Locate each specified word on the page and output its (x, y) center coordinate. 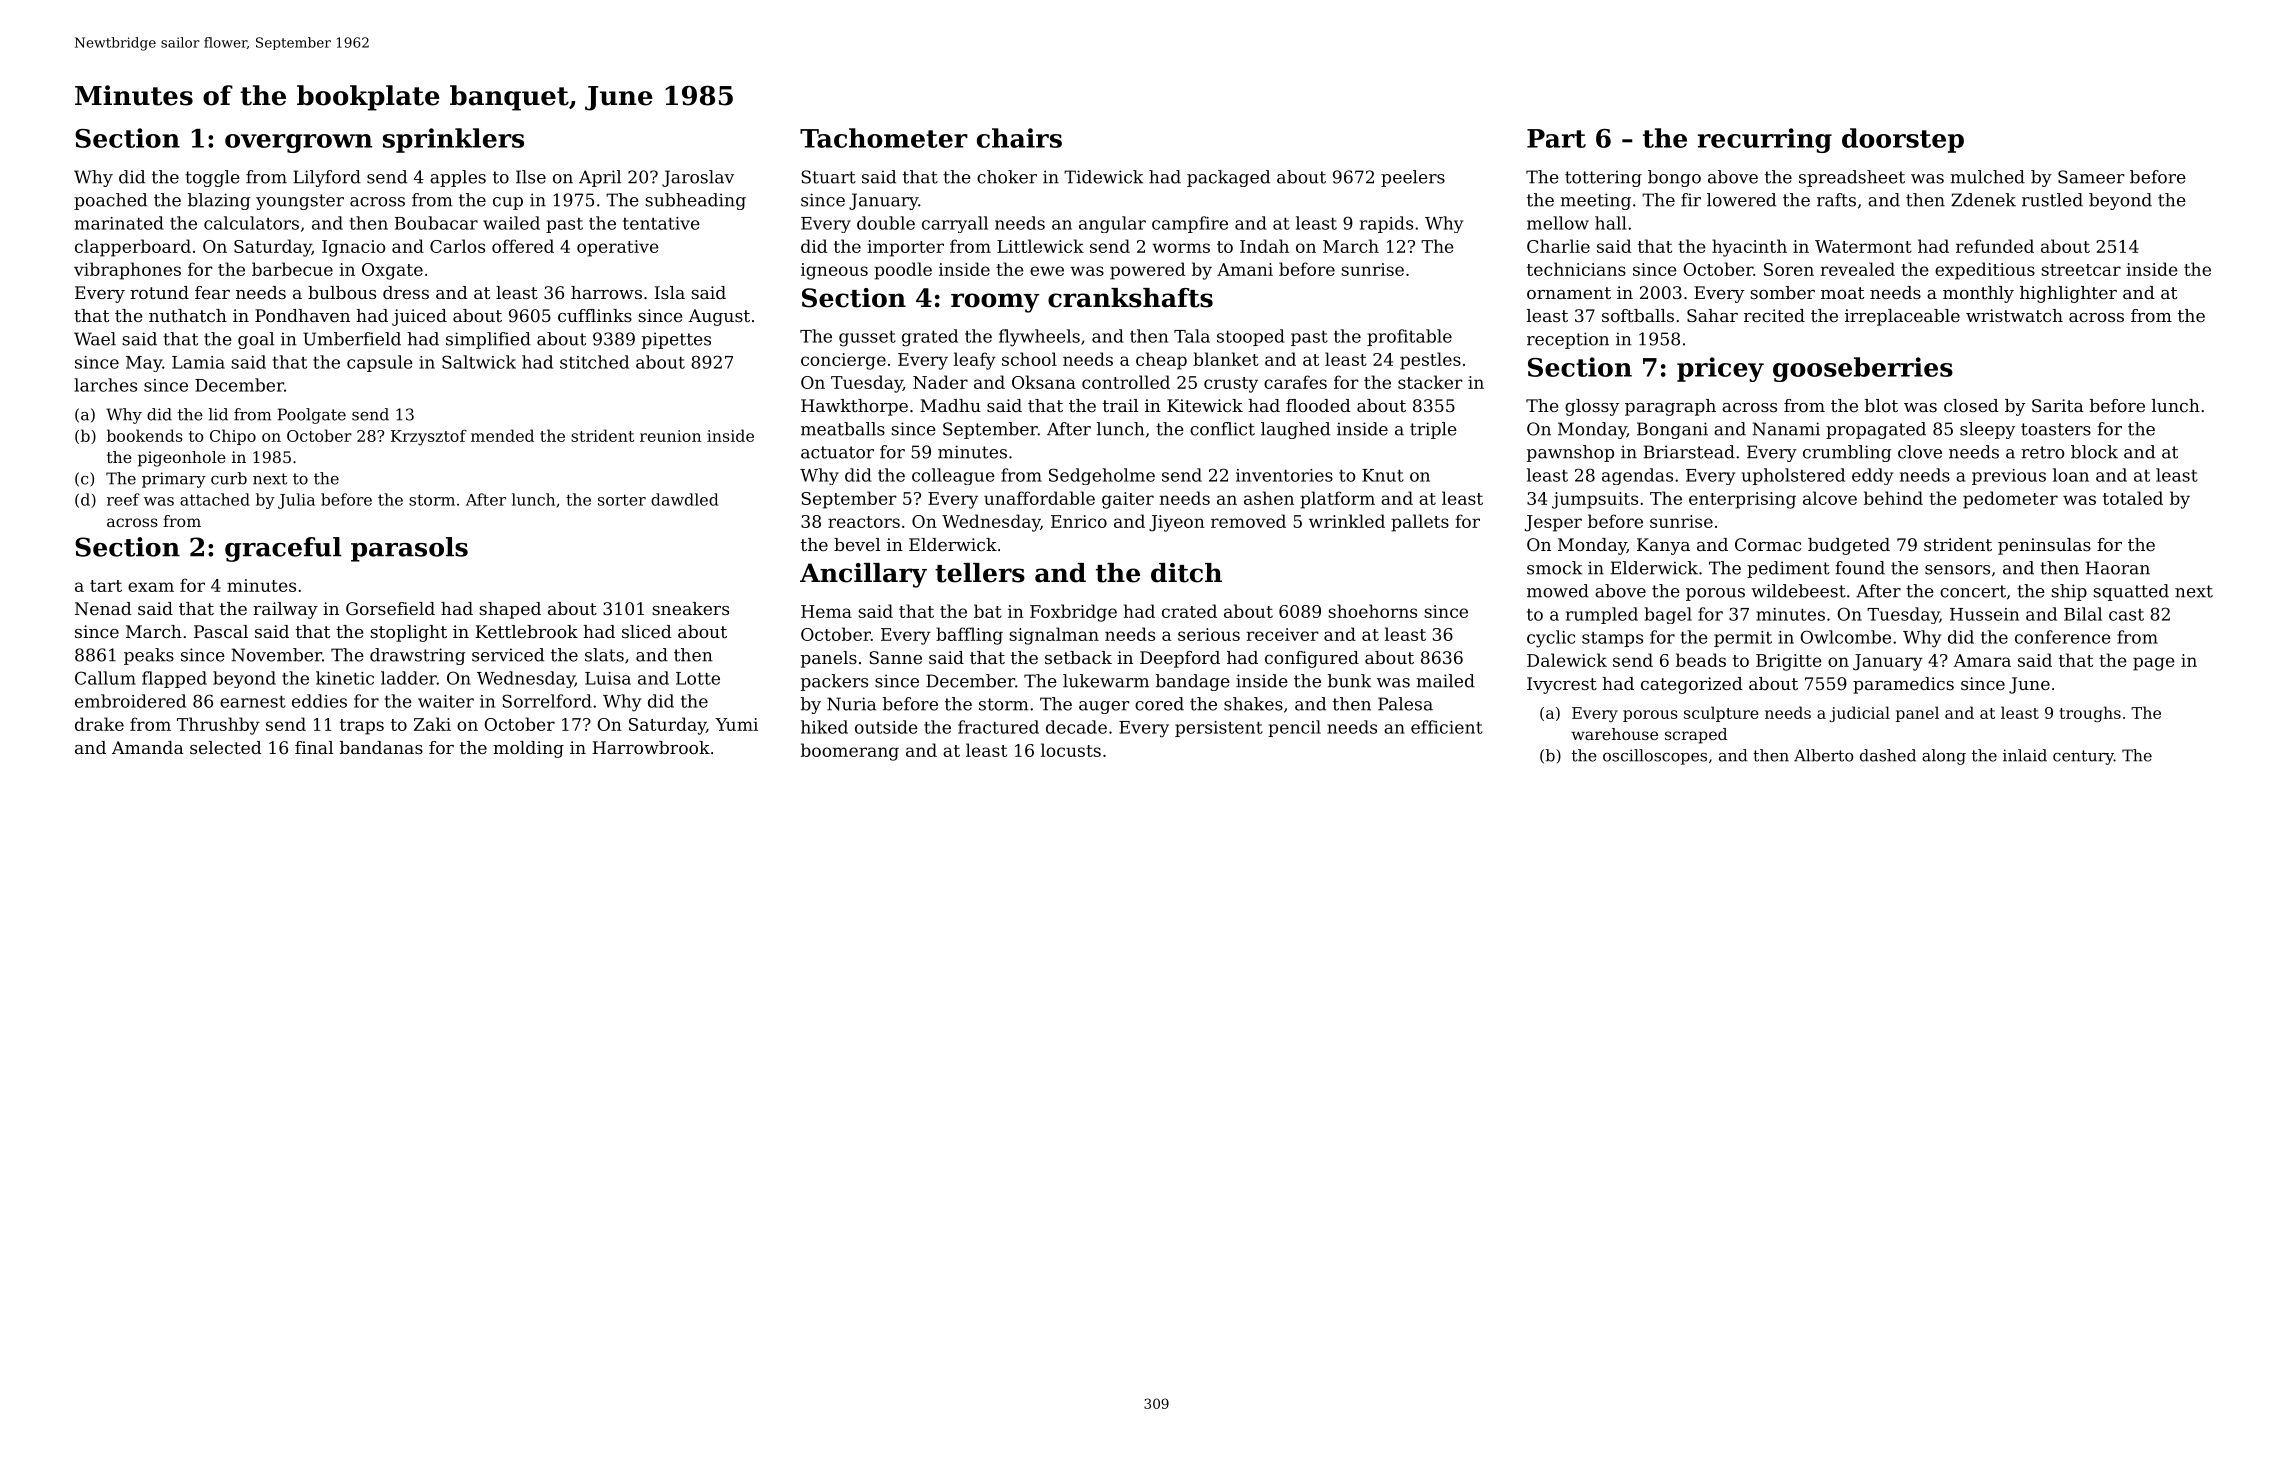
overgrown (298, 143)
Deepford (1180, 659)
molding (528, 749)
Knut (1383, 475)
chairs (1019, 138)
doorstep (1903, 140)
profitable (1409, 337)
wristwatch (2014, 315)
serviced (508, 655)
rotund (159, 292)
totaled (2133, 498)
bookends (145, 435)
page (2154, 664)
